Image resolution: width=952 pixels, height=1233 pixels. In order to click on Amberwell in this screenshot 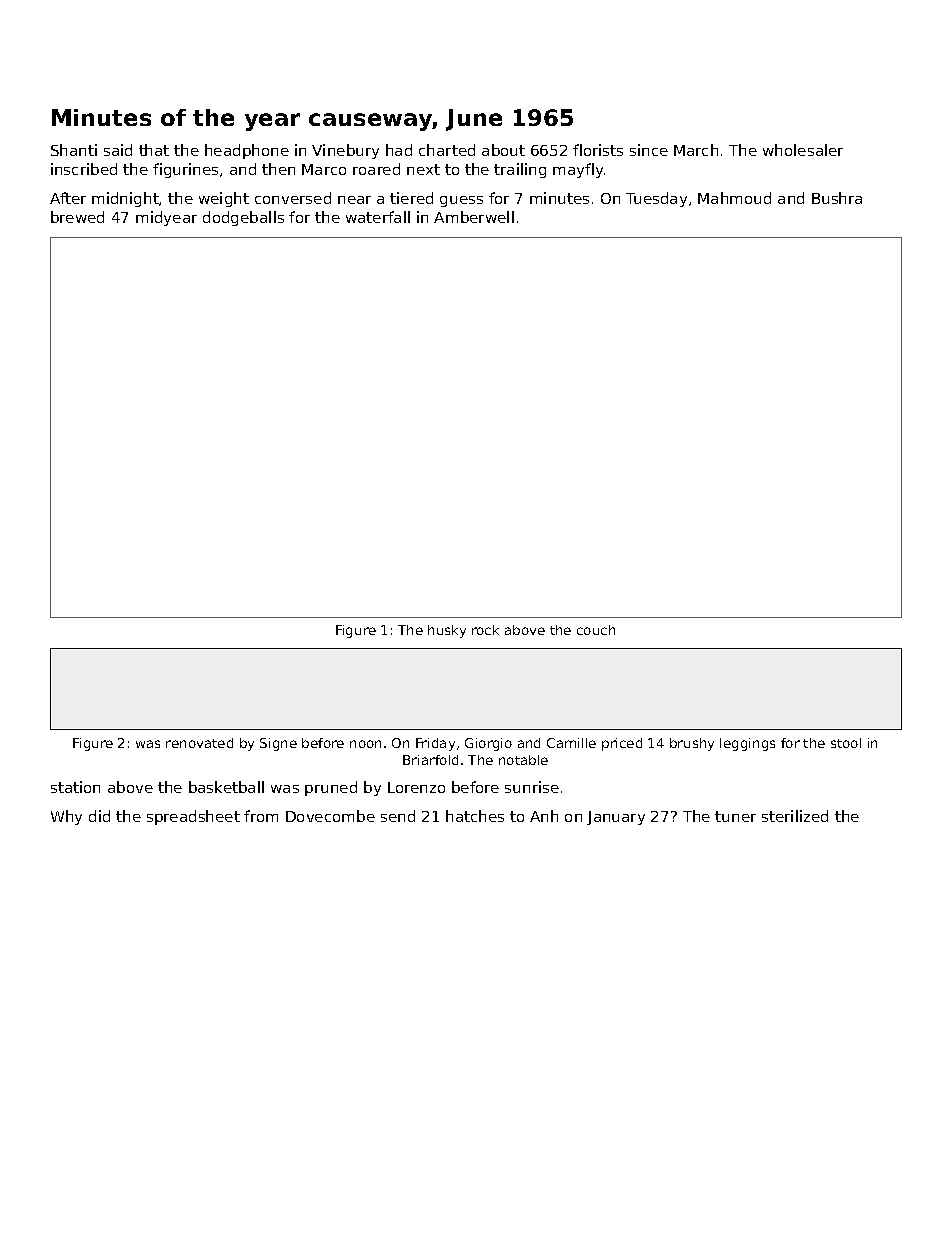, I will do `click(474, 217)`.
